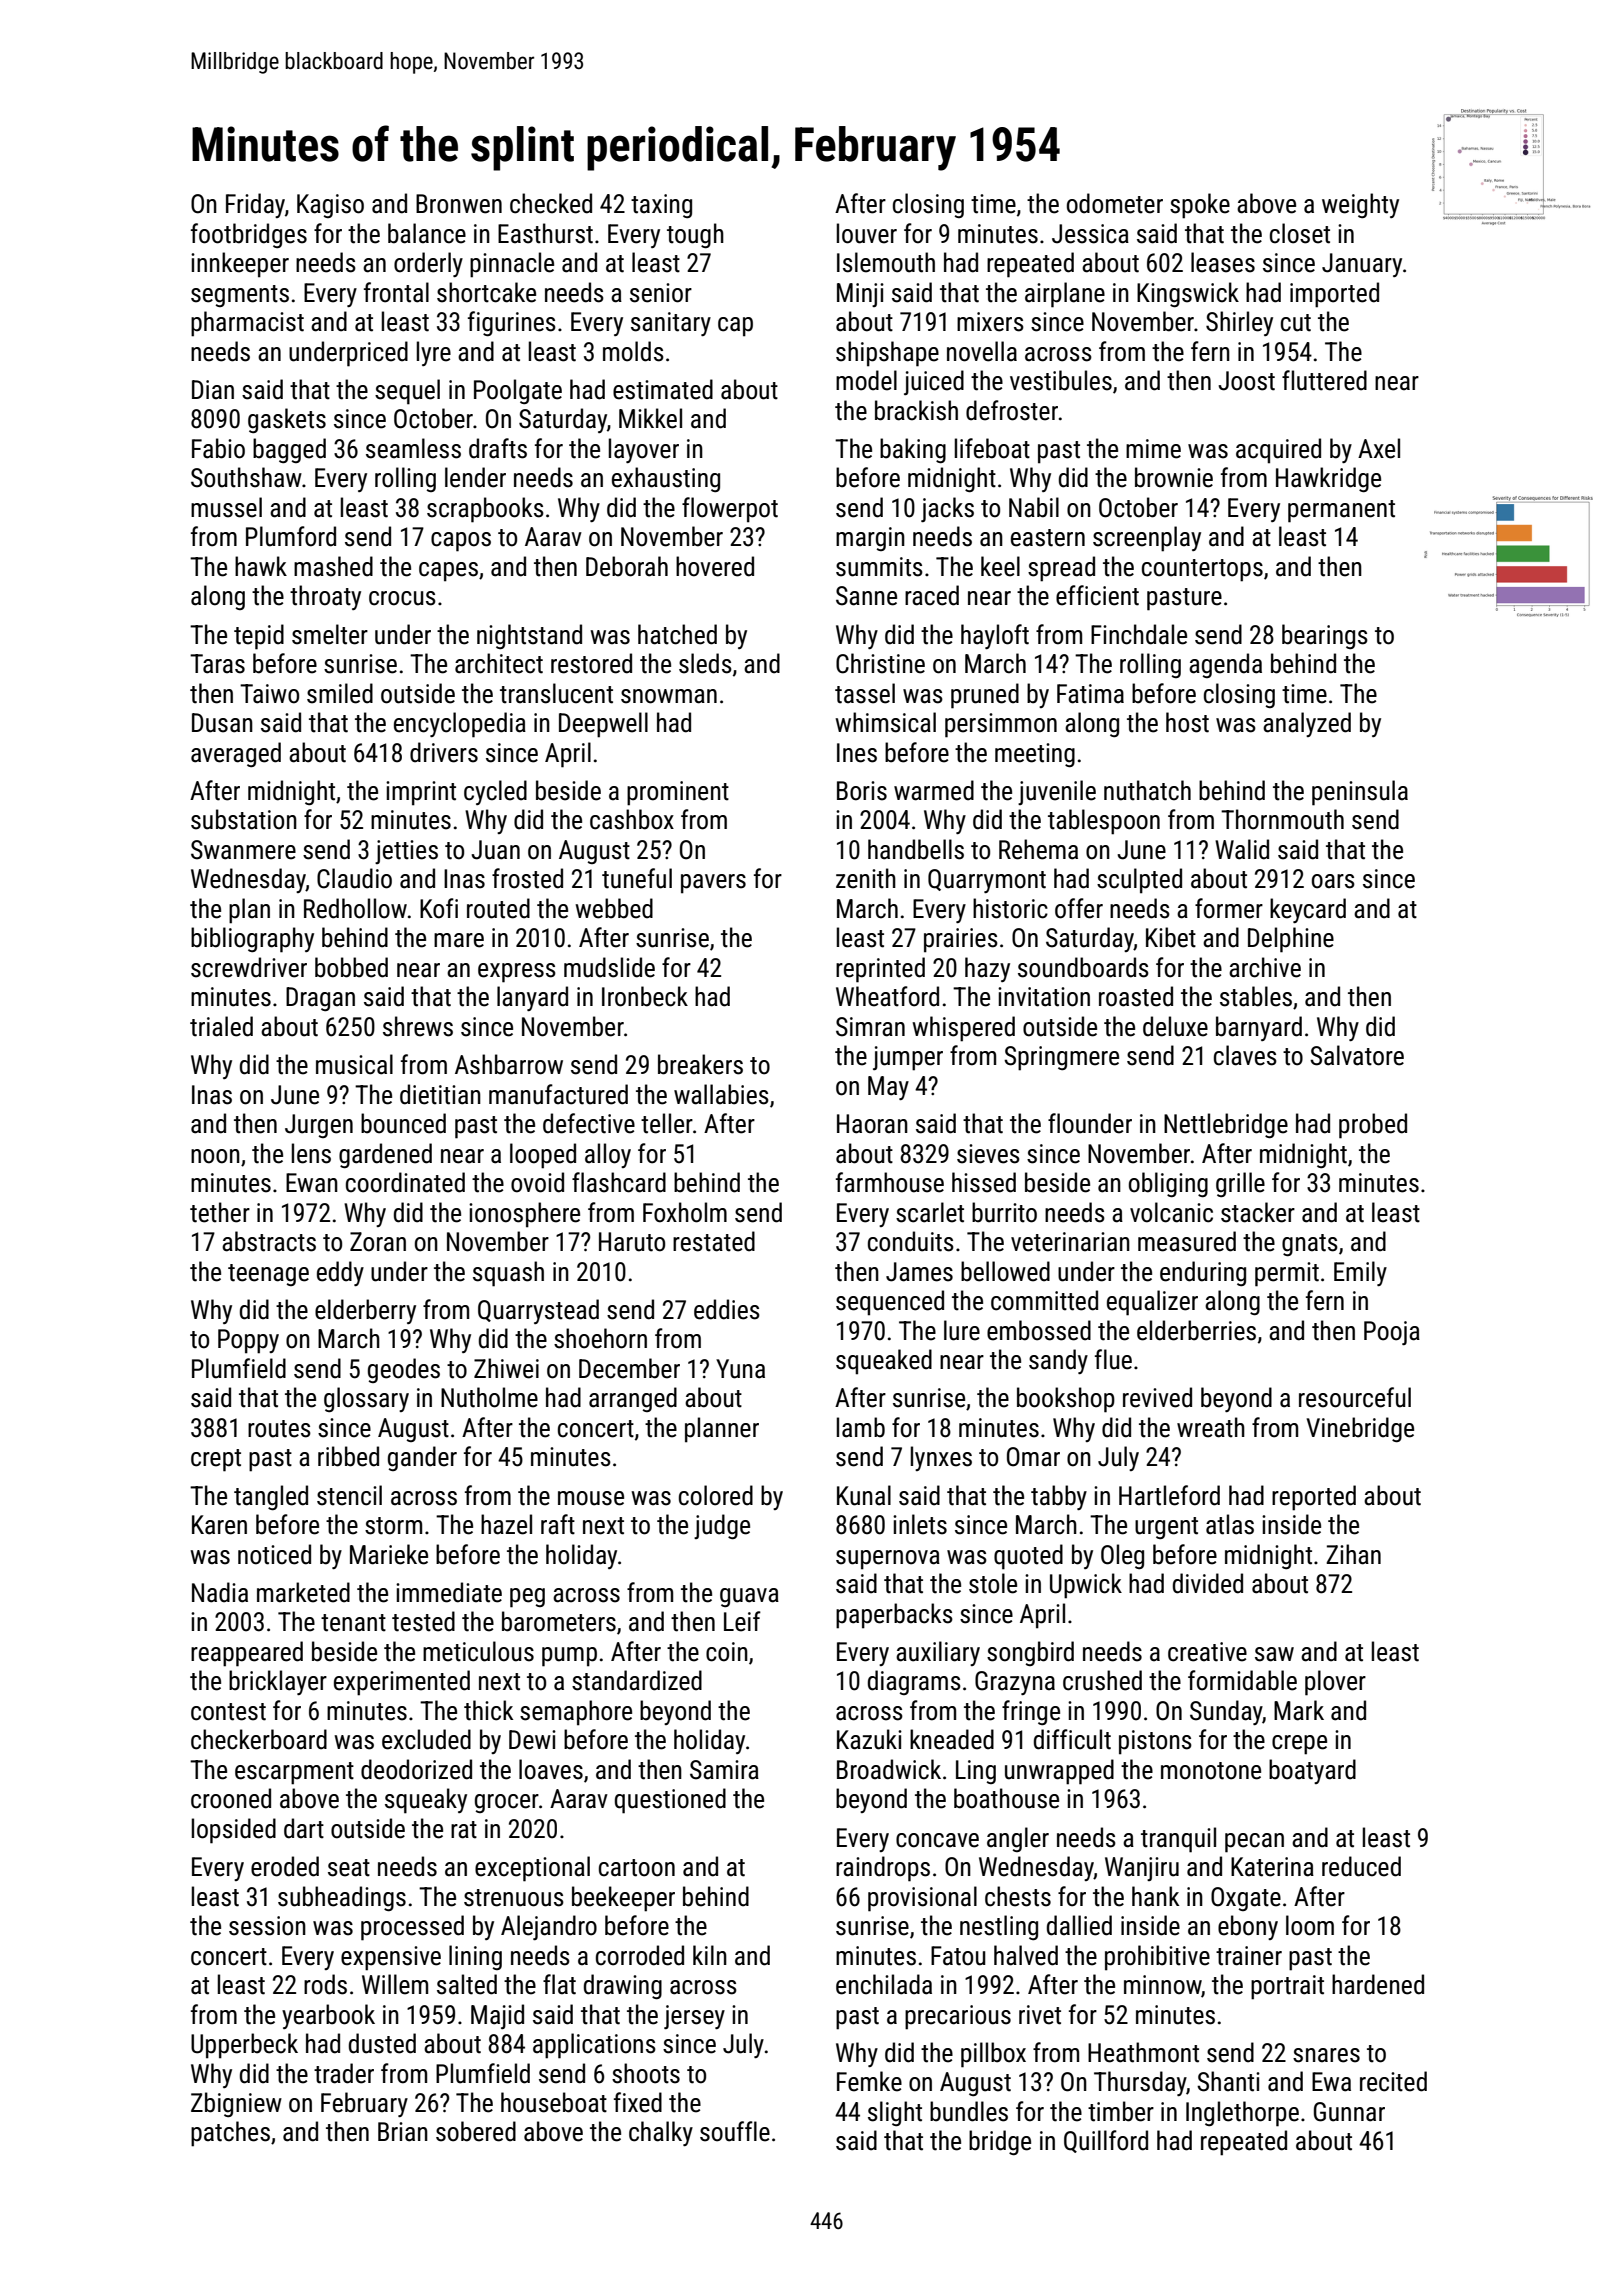 The image size is (1620, 2292). I want to click on smelter, so click(330, 634).
